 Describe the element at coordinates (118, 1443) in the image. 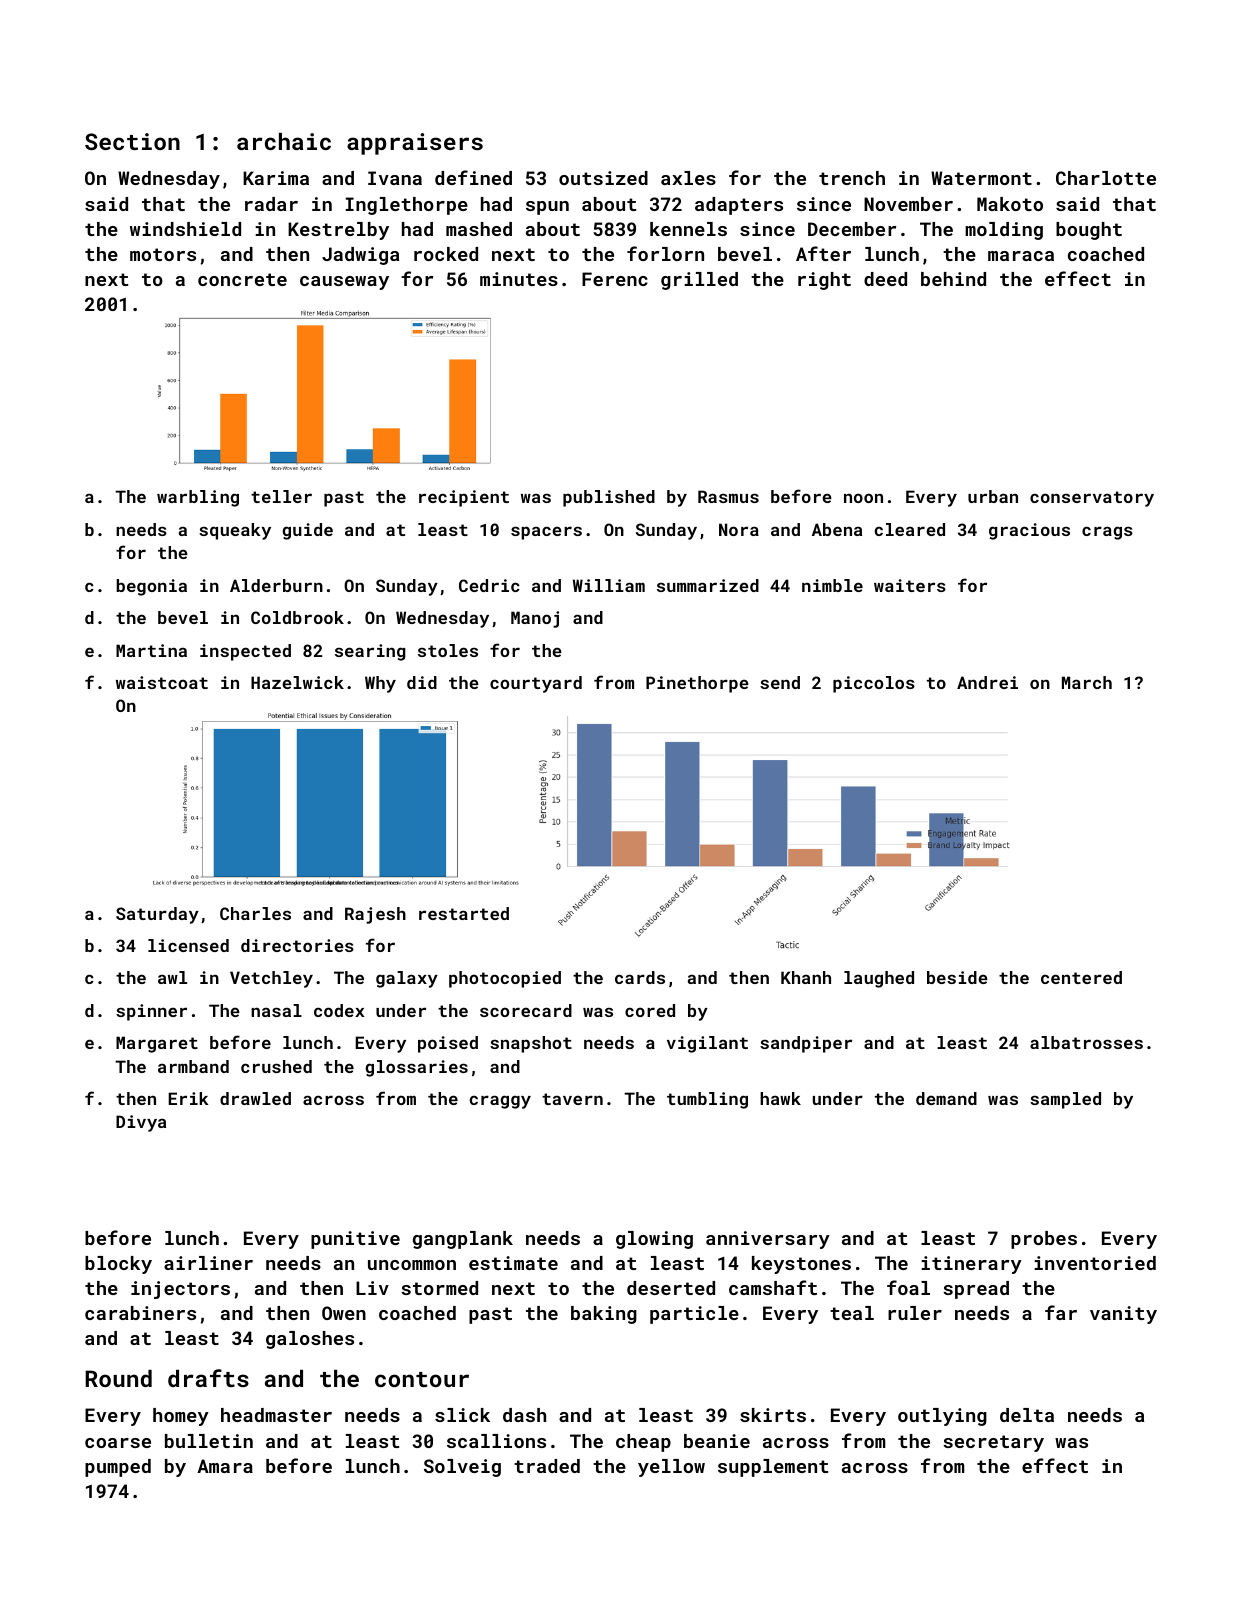

I see `coarse` at that location.
